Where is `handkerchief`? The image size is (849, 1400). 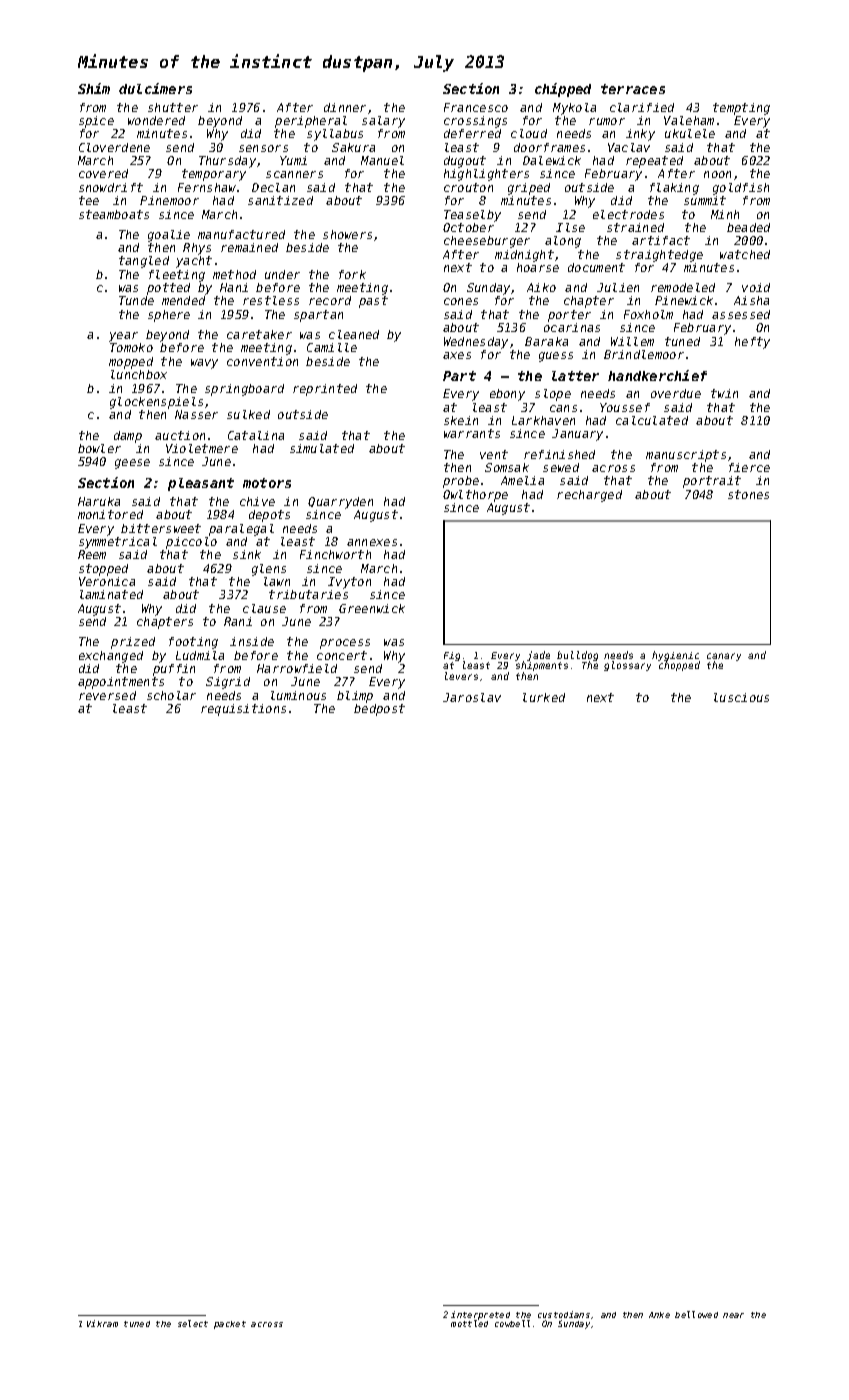 handkerchief is located at coordinates (657, 375).
